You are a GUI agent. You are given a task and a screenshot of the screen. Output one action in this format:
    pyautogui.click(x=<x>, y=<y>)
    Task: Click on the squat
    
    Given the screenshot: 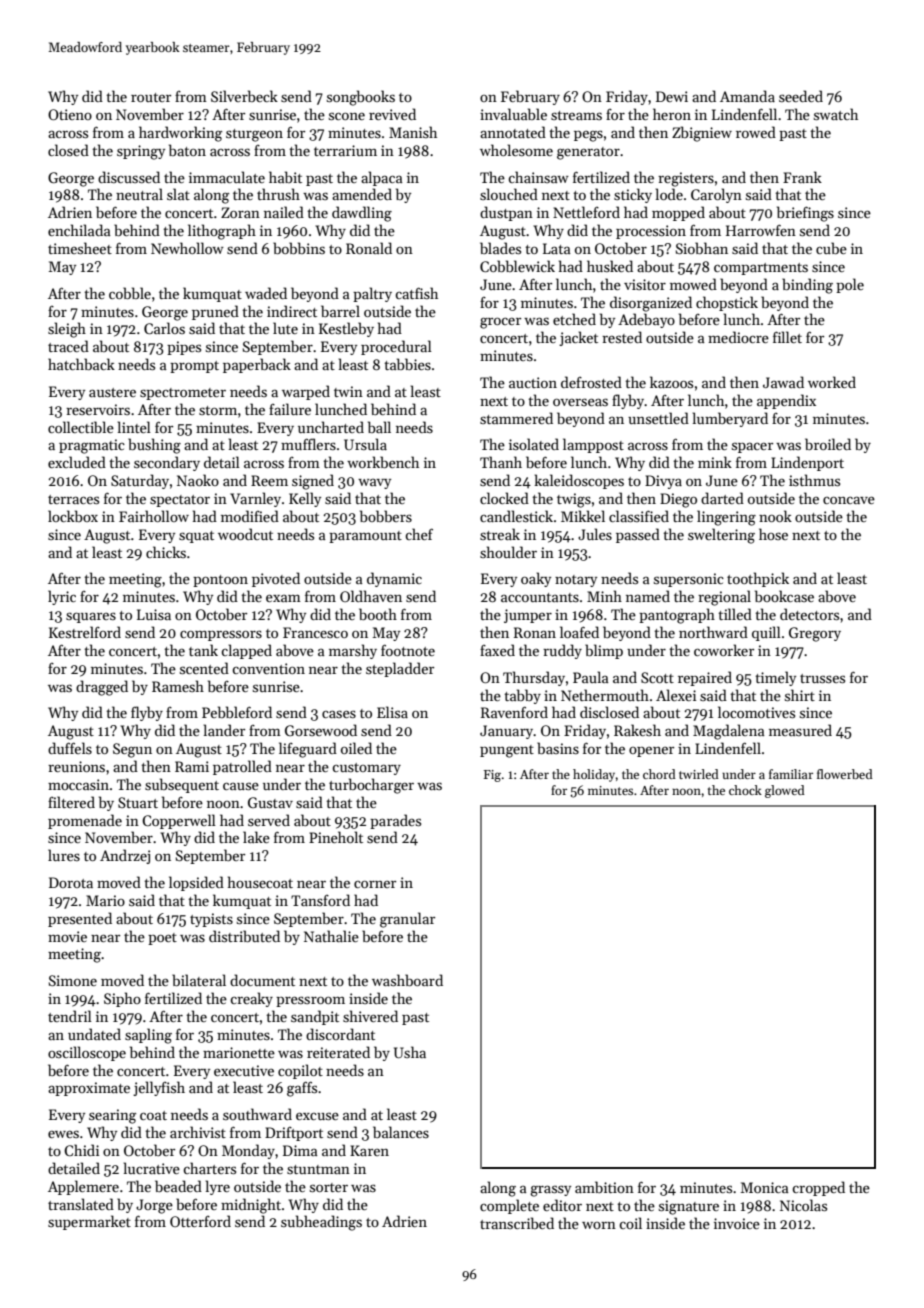 What is the action you would take?
    pyautogui.click(x=196, y=537)
